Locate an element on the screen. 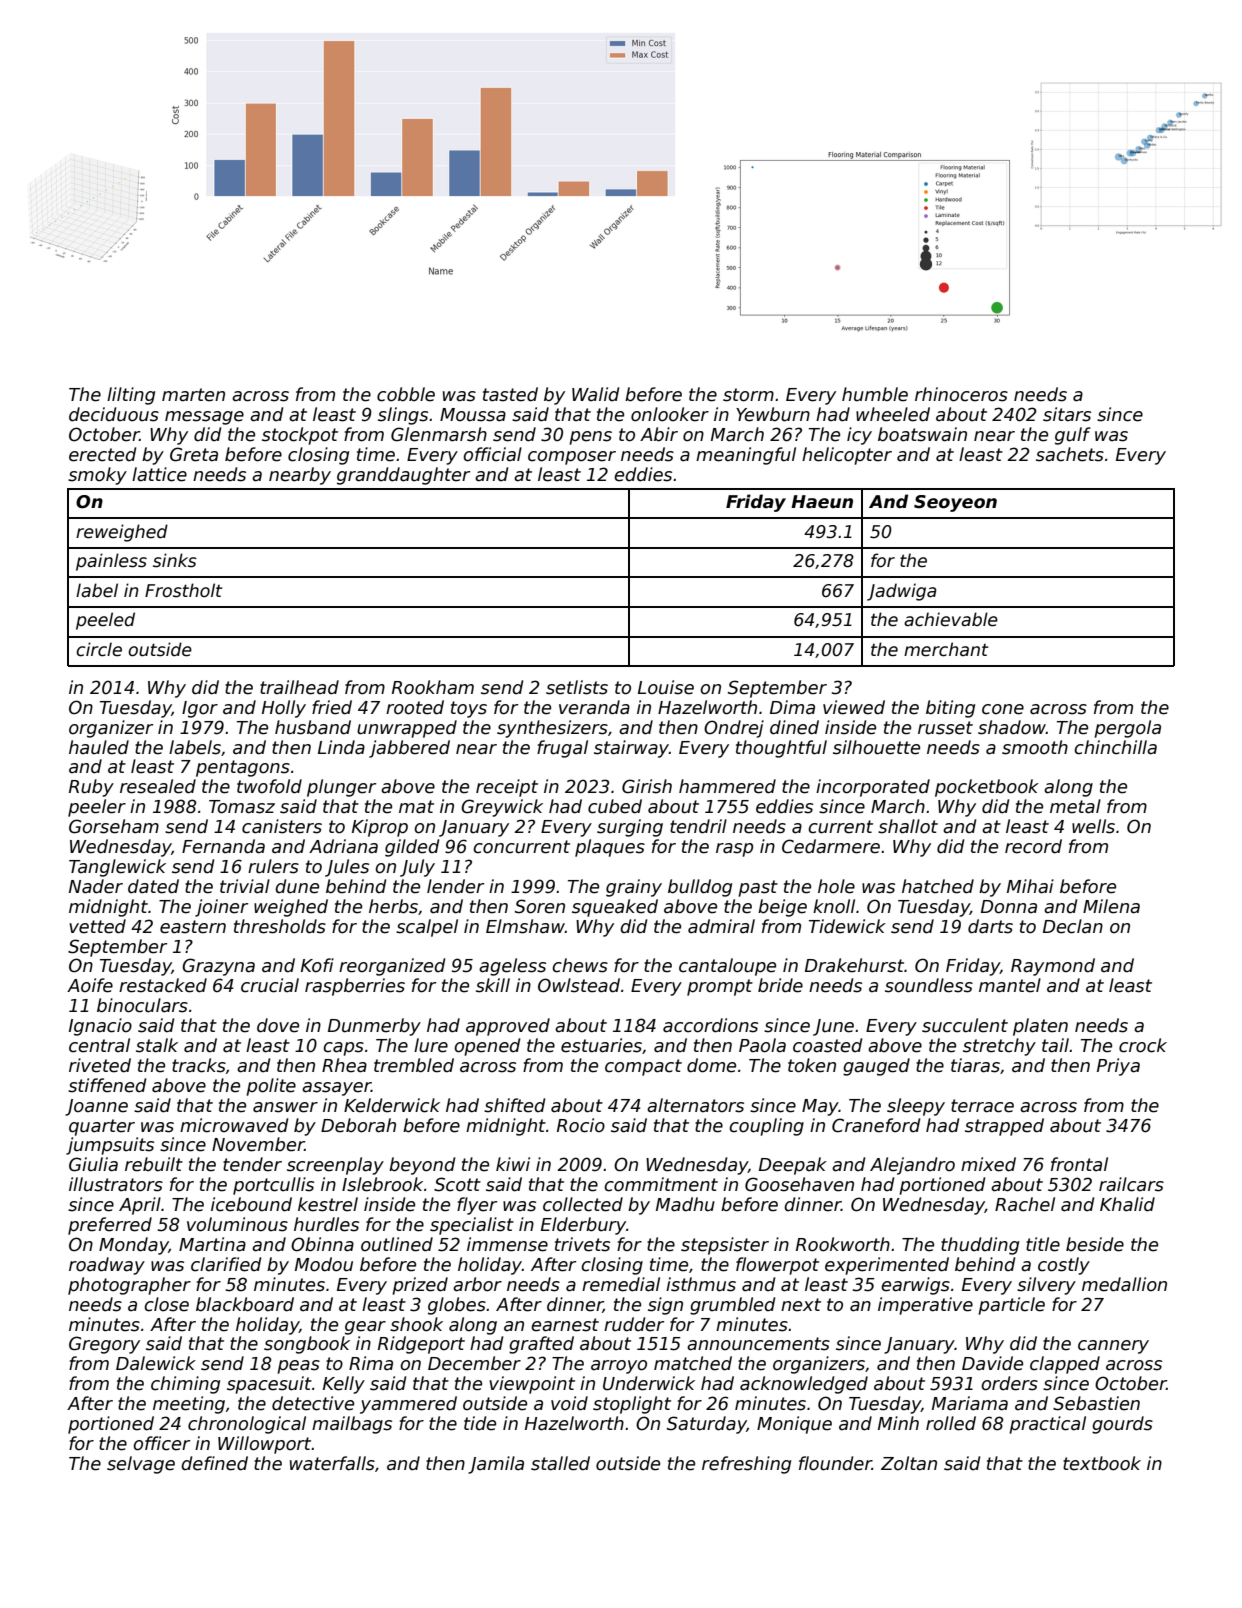  gourds is located at coordinates (1122, 1425).
